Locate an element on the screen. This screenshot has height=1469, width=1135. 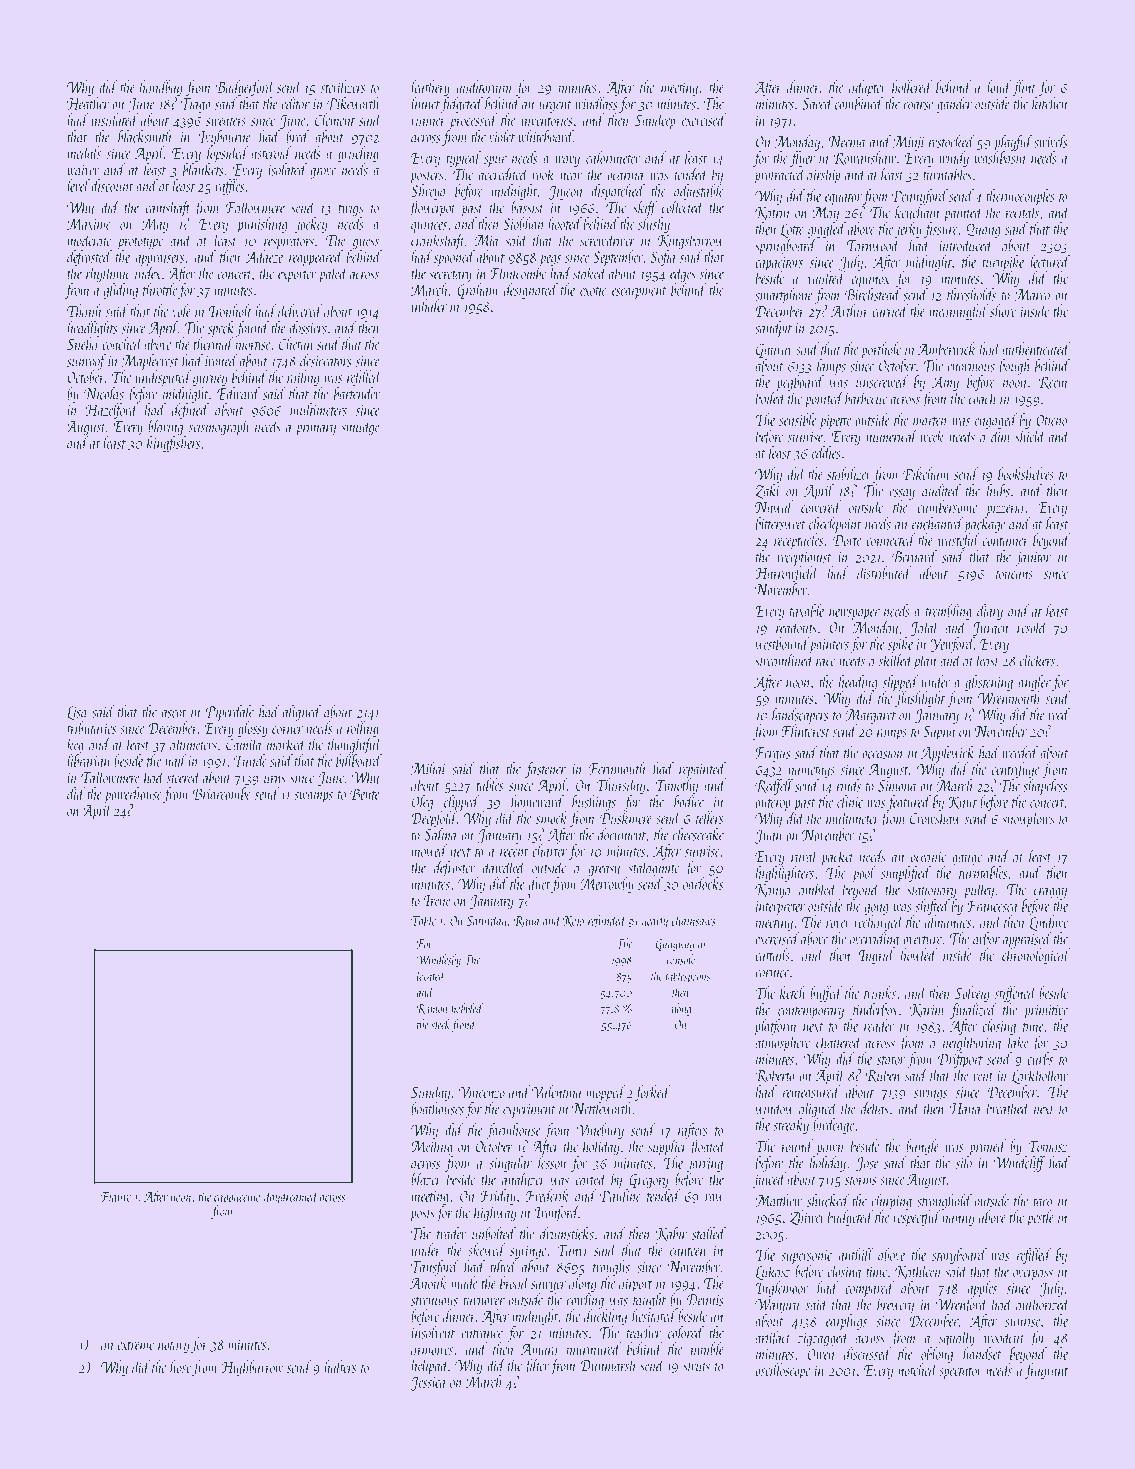
auditorium is located at coordinates (484, 86).
